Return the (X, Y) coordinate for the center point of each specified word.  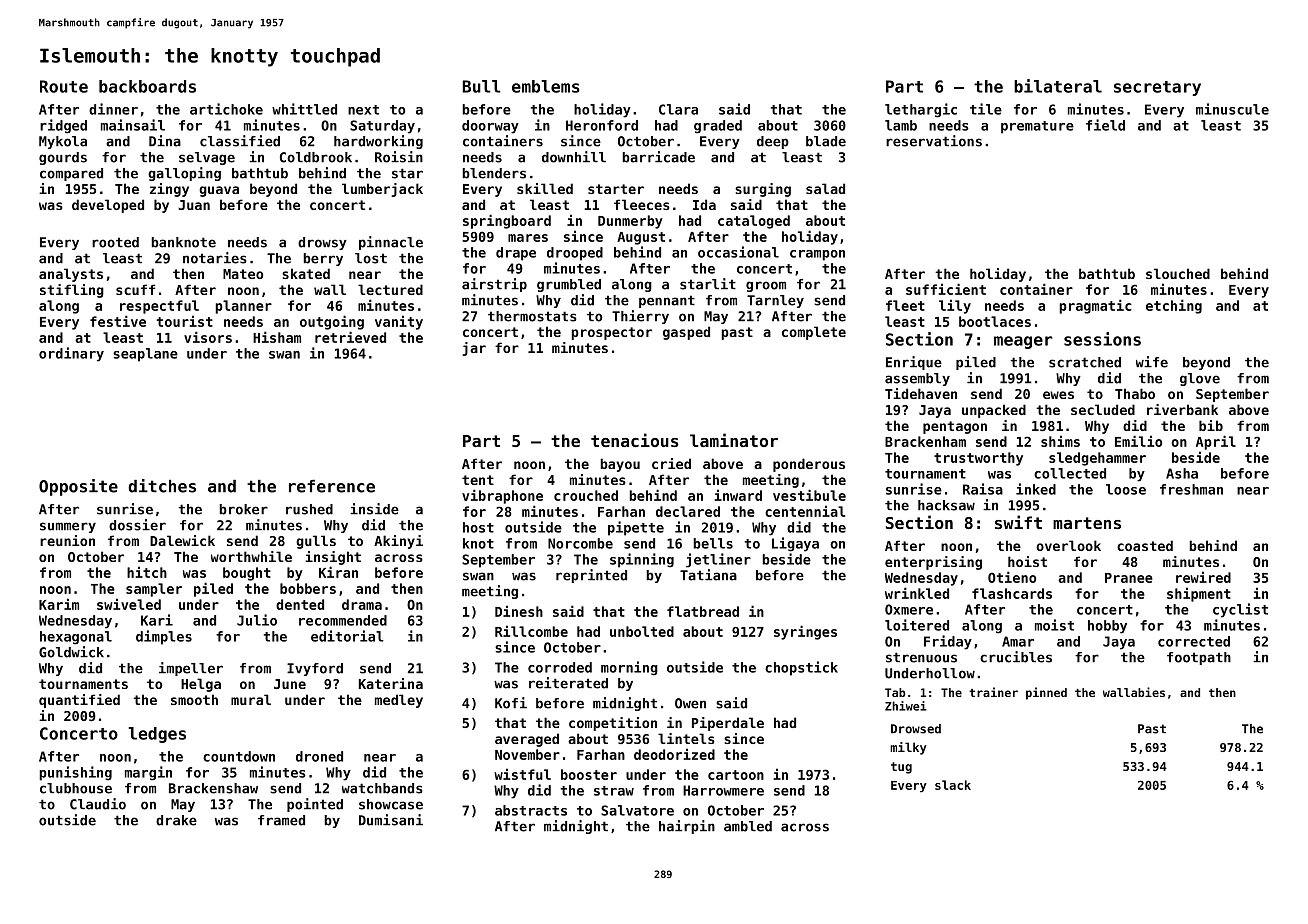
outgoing (332, 322)
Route (64, 86)
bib (1211, 425)
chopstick (801, 668)
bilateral (1058, 86)
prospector (611, 333)
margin (148, 773)
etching (1174, 306)
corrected (1194, 641)
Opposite (78, 487)
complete (814, 333)
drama (362, 604)
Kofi (511, 703)
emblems (546, 86)
